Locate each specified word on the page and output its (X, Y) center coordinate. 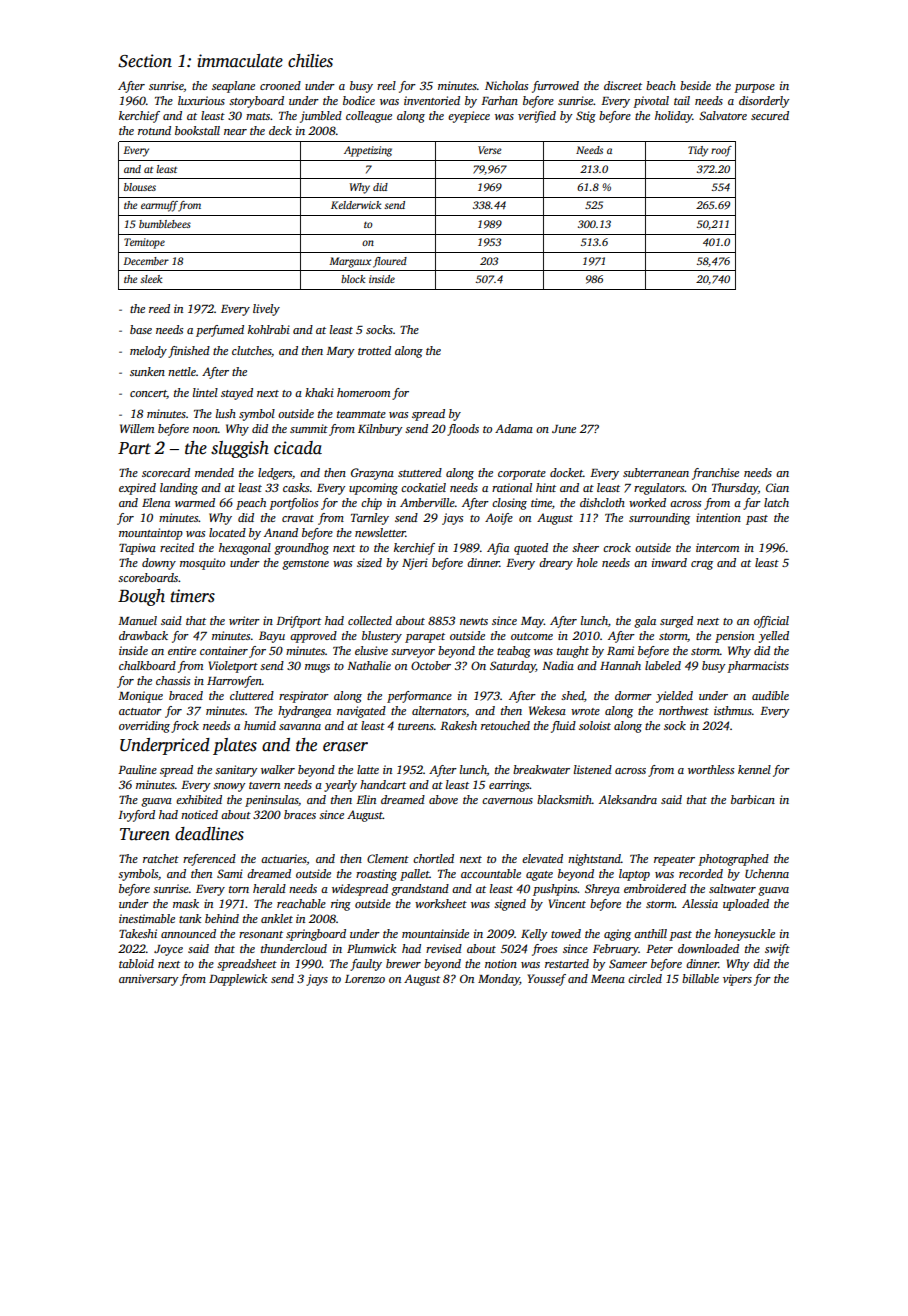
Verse (489, 150)
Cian (777, 487)
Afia (498, 549)
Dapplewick (238, 980)
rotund (154, 130)
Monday (499, 980)
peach (251, 504)
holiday (674, 117)
